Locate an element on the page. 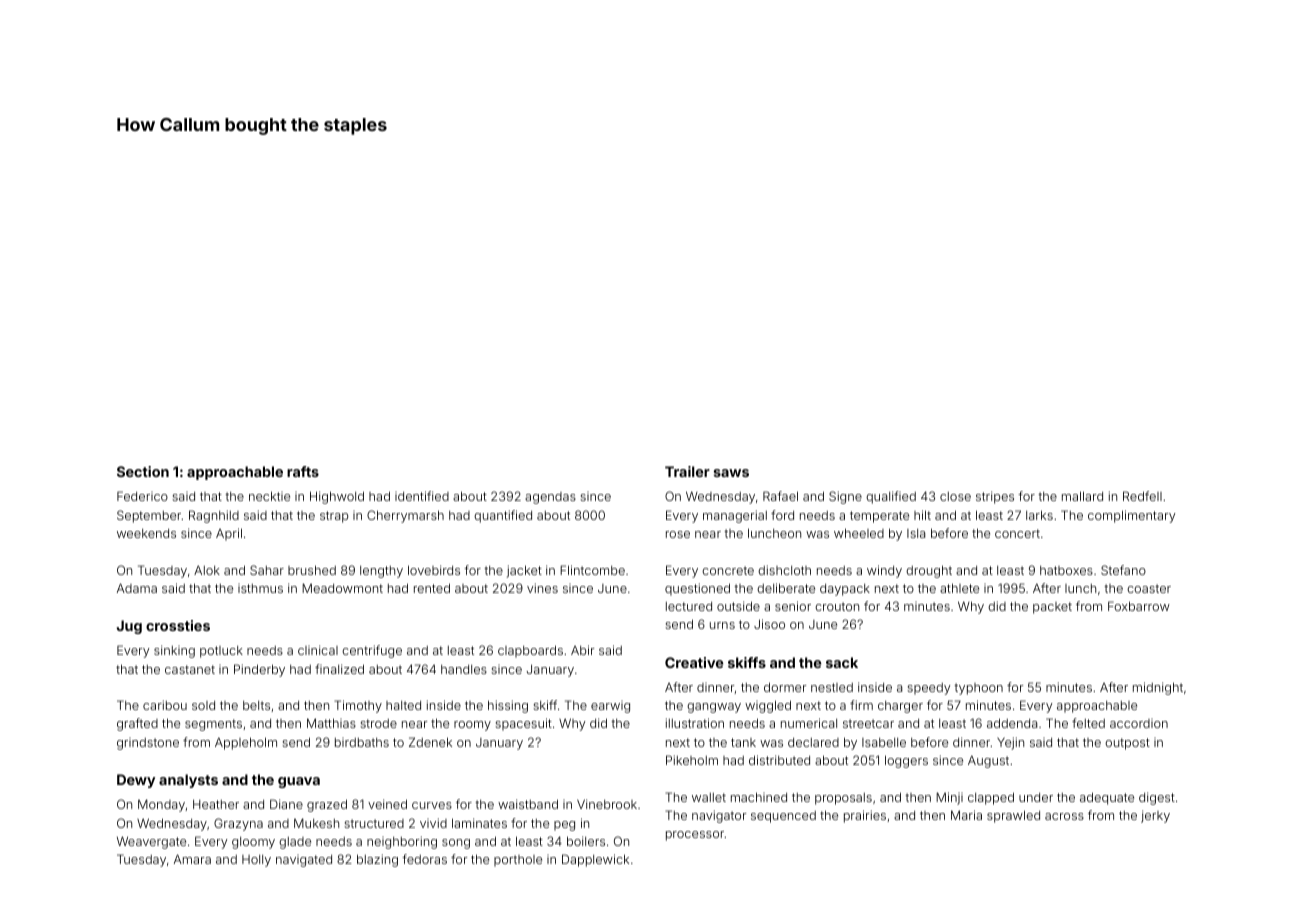  Grazyna is located at coordinates (238, 824).
